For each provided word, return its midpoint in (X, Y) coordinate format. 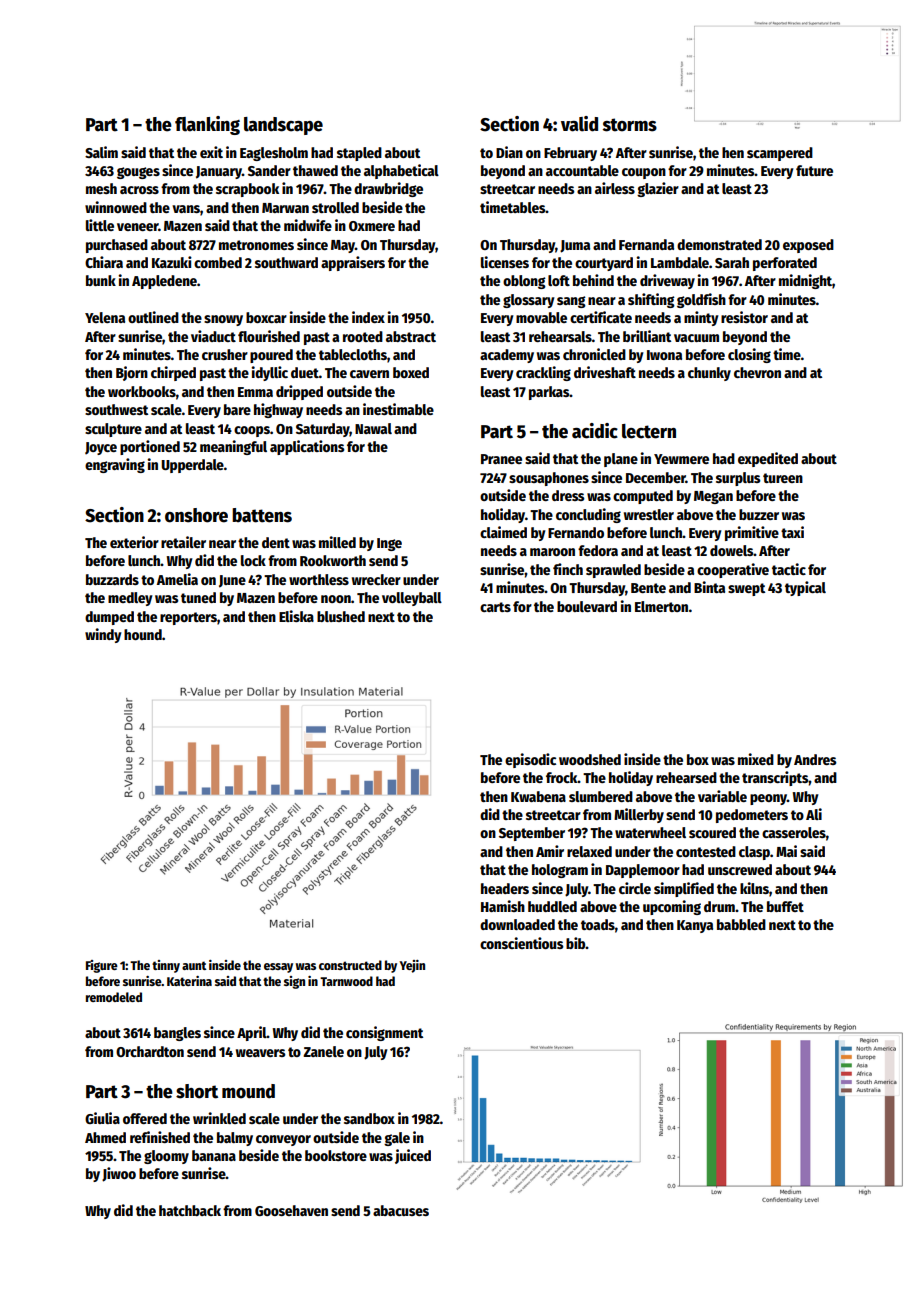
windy (103, 635)
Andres (815, 759)
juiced (413, 1156)
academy (507, 356)
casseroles (794, 832)
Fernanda (646, 244)
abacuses (401, 1210)
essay (278, 968)
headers (505, 888)
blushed (341, 616)
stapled (359, 154)
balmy (235, 1139)
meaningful (233, 447)
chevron (757, 372)
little (100, 225)
